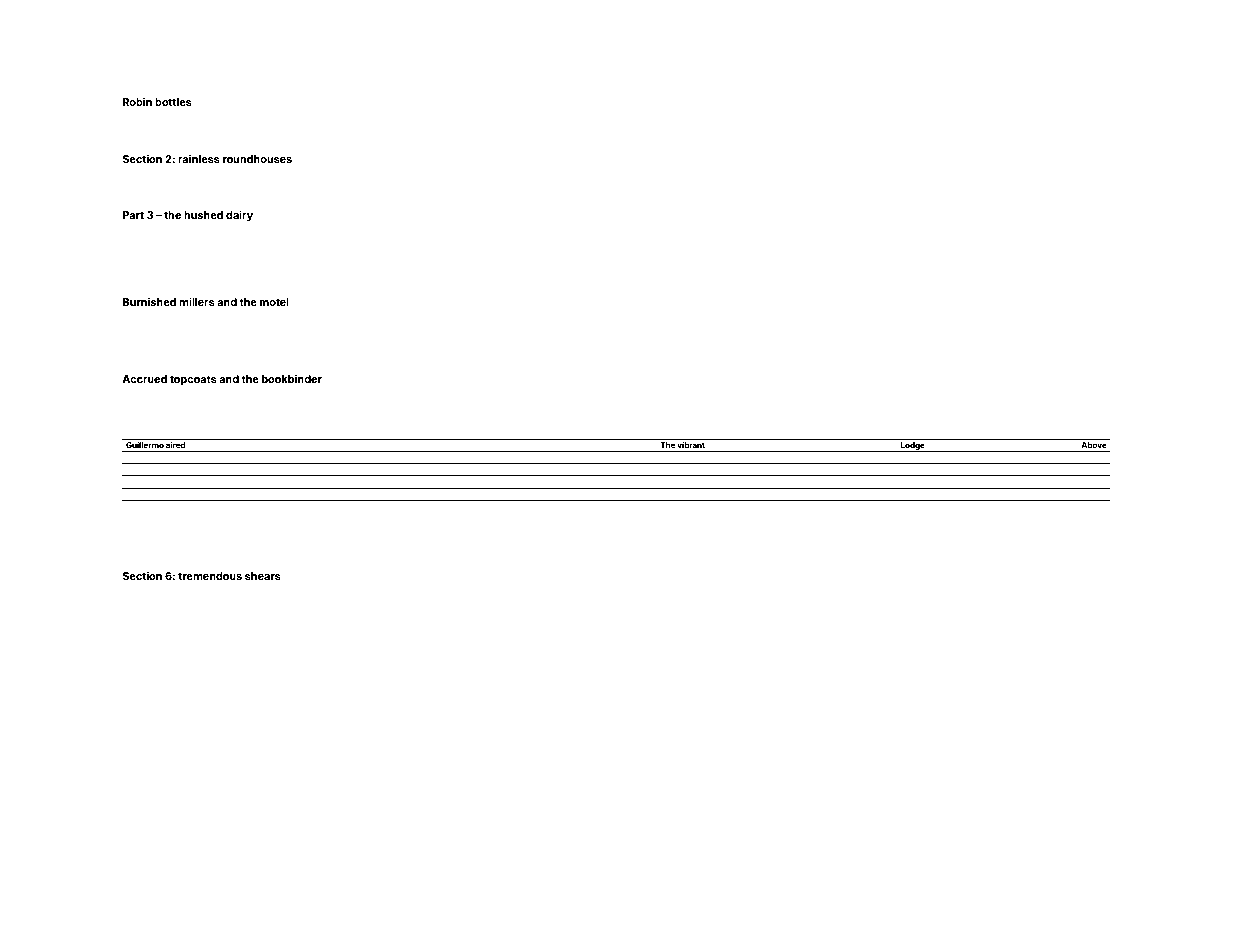  What do you see at coordinates (144, 379) in the screenshot?
I see `Accrued` at bounding box center [144, 379].
